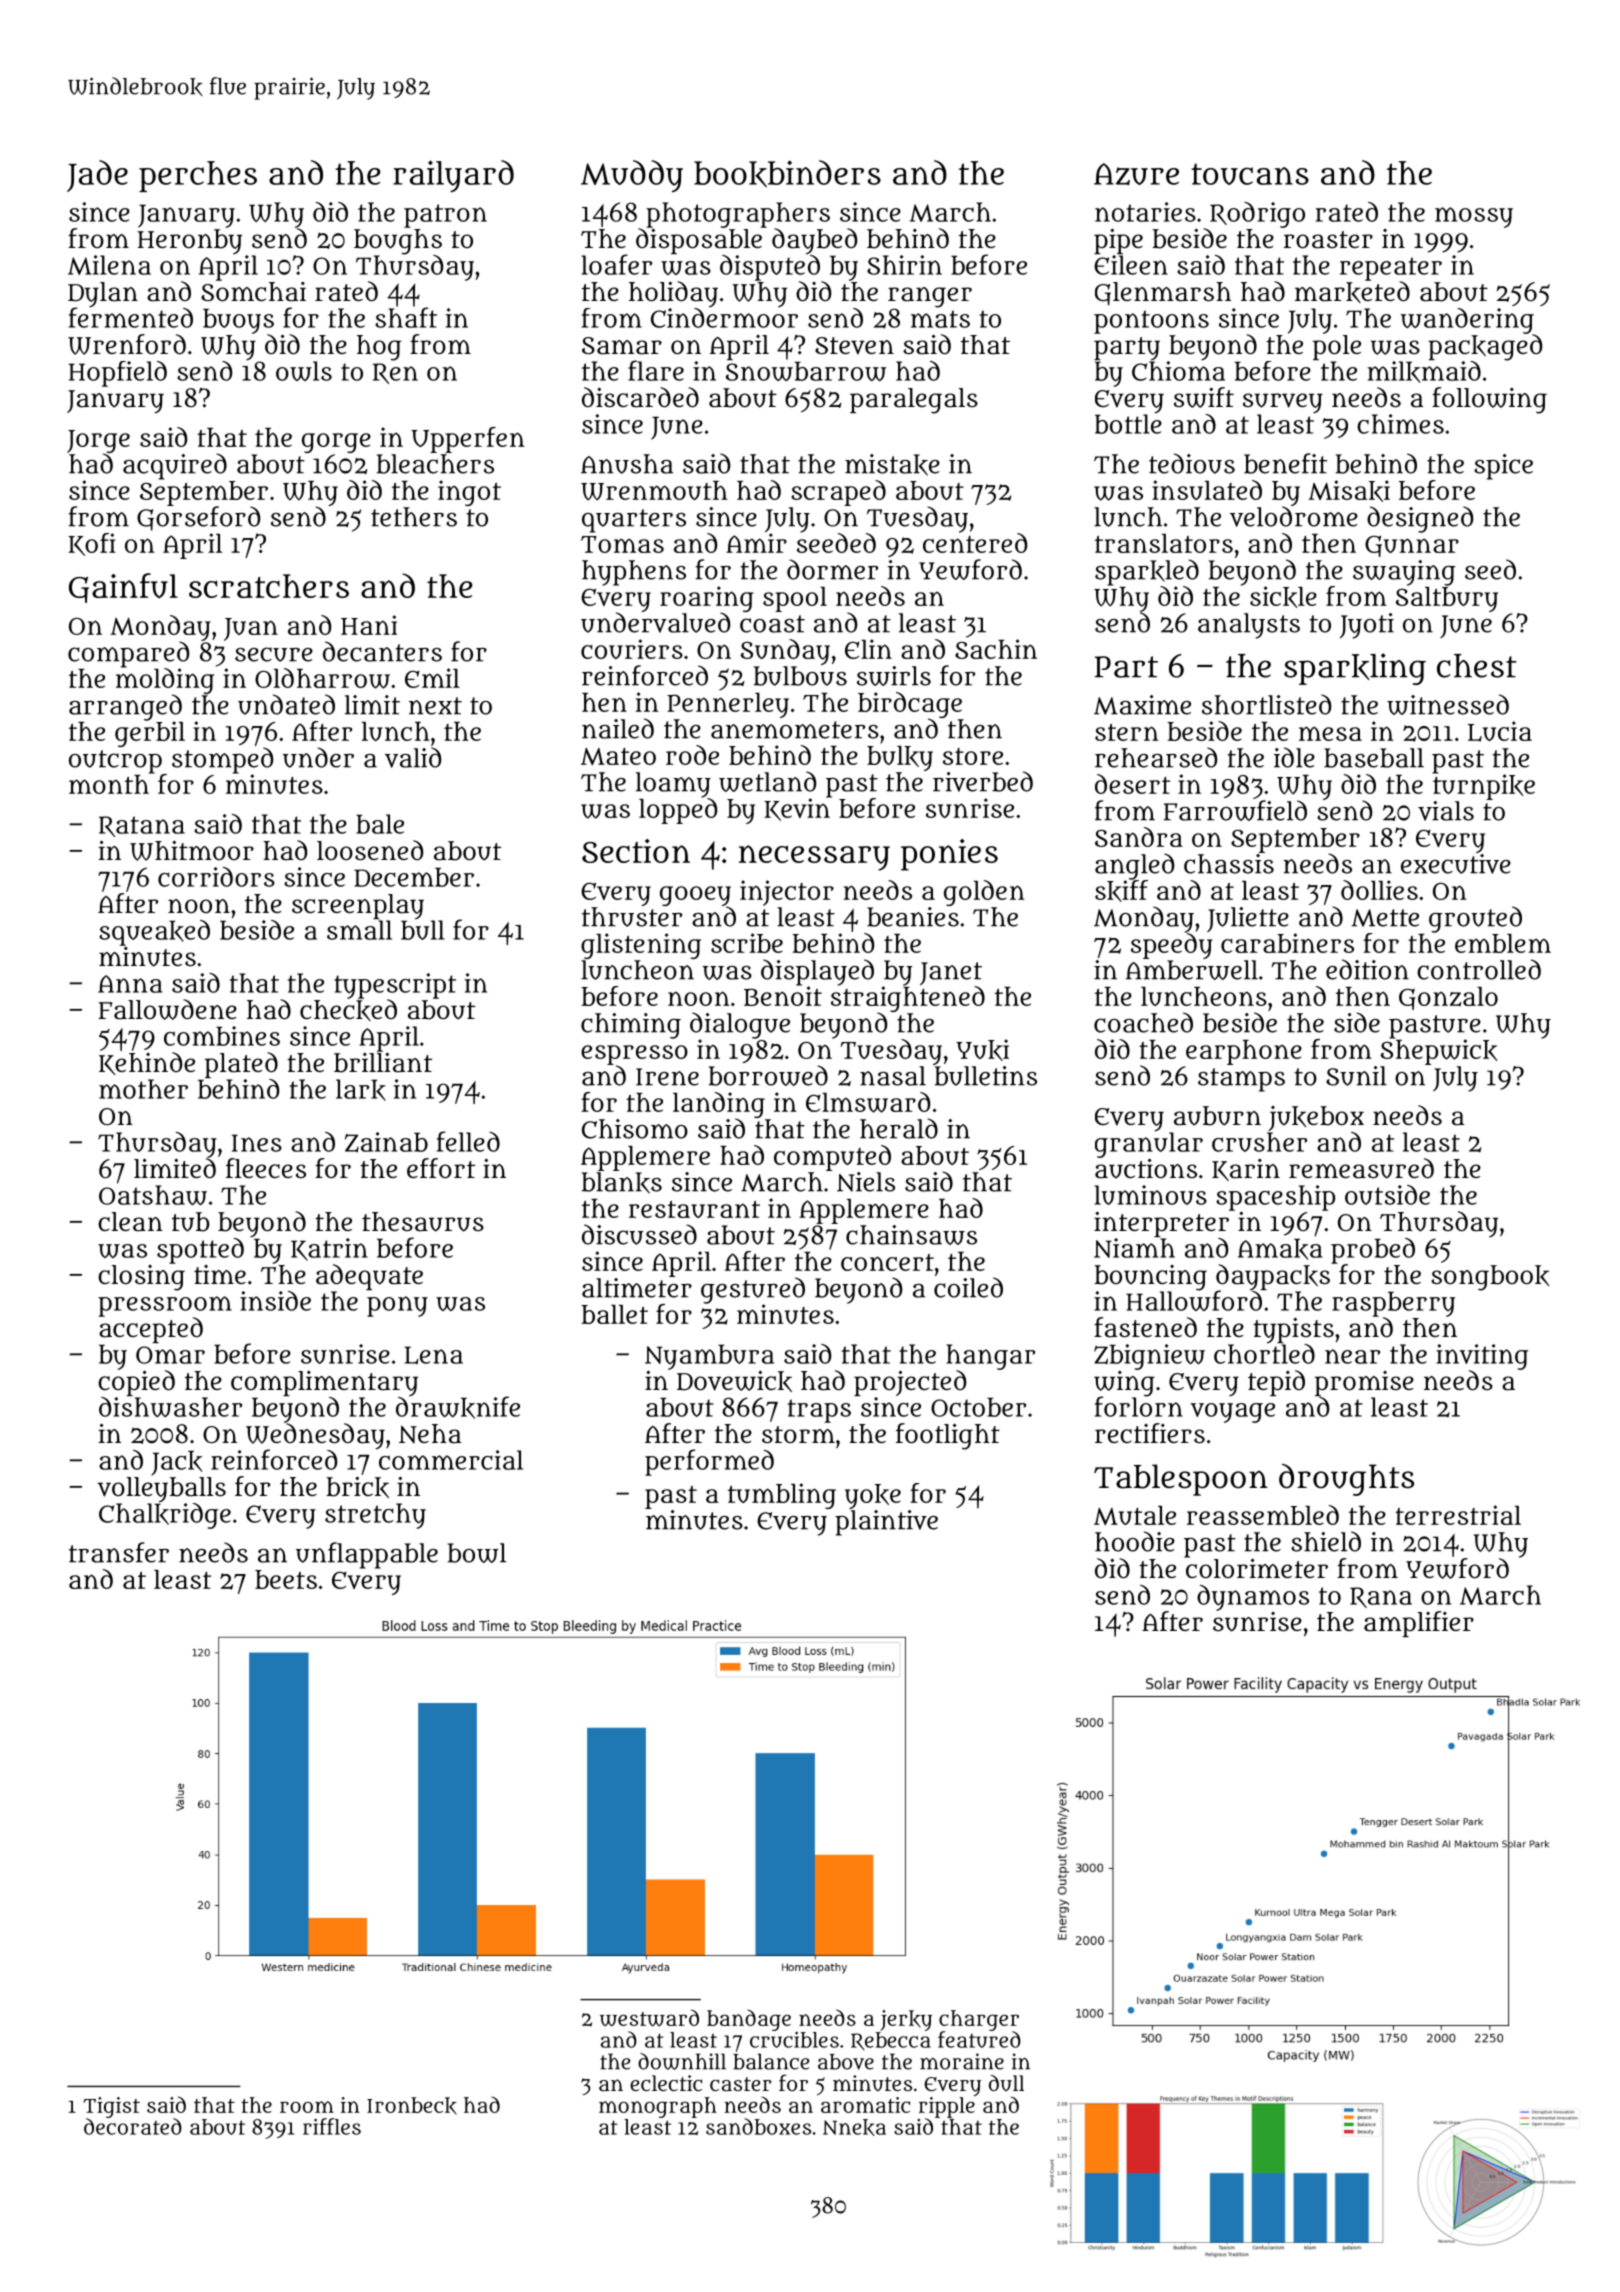  I want to click on Jade, so click(97, 176).
